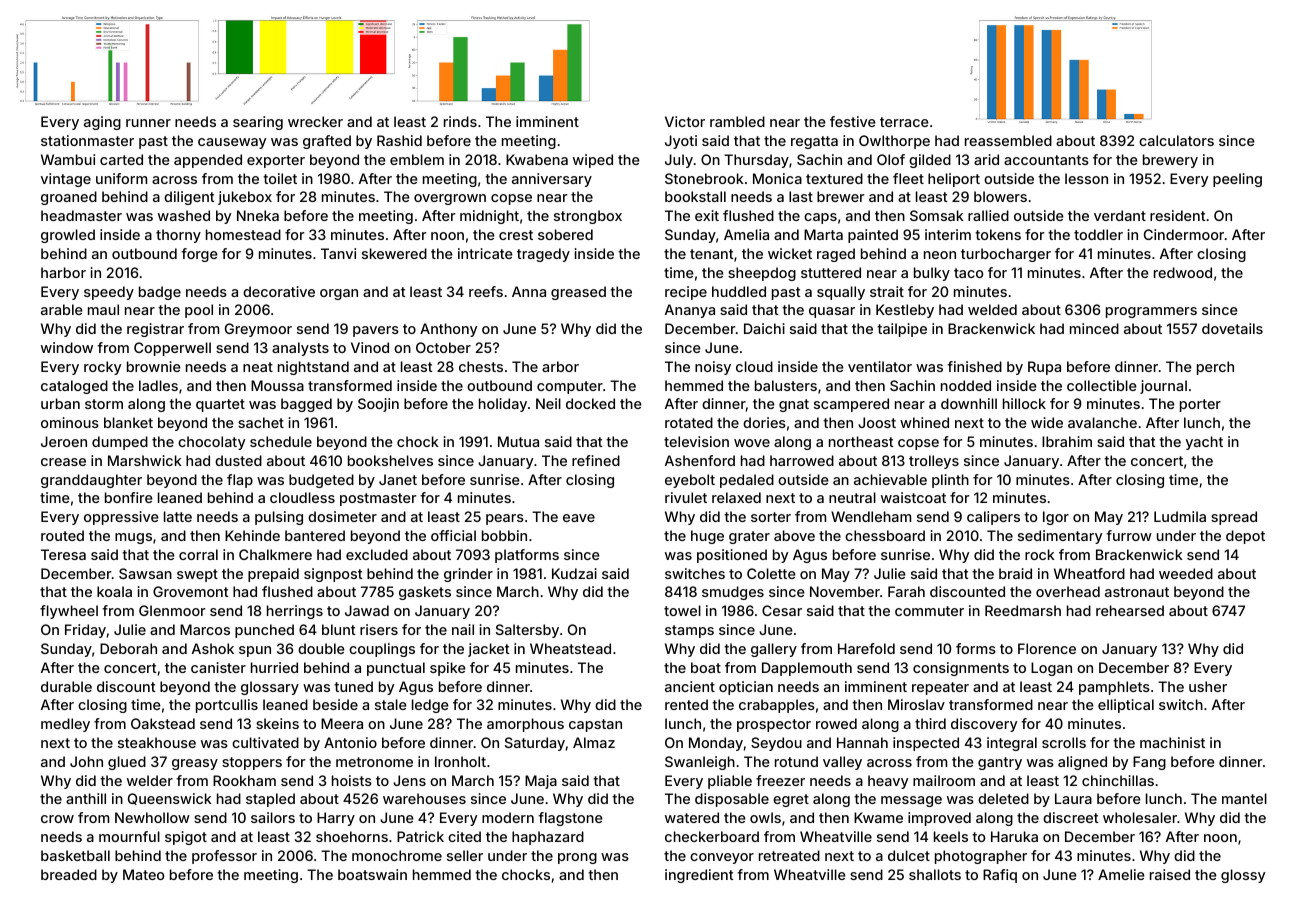 The image size is (1308, 924). Describe the element at coordinates (143, 874) in the document. I see `Mateo` at that location.
